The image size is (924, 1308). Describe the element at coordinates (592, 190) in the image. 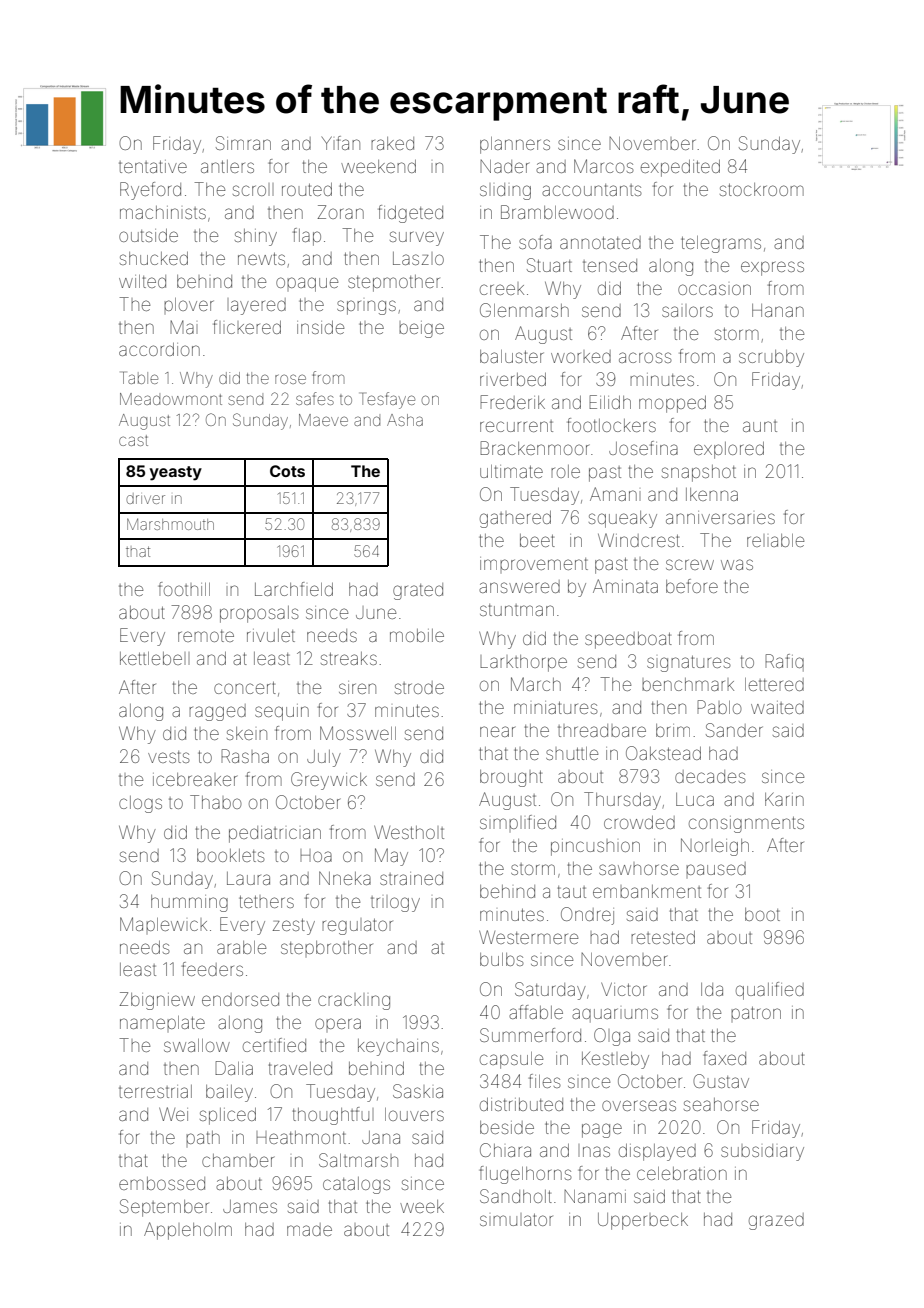

I see `accountants` at that location.
